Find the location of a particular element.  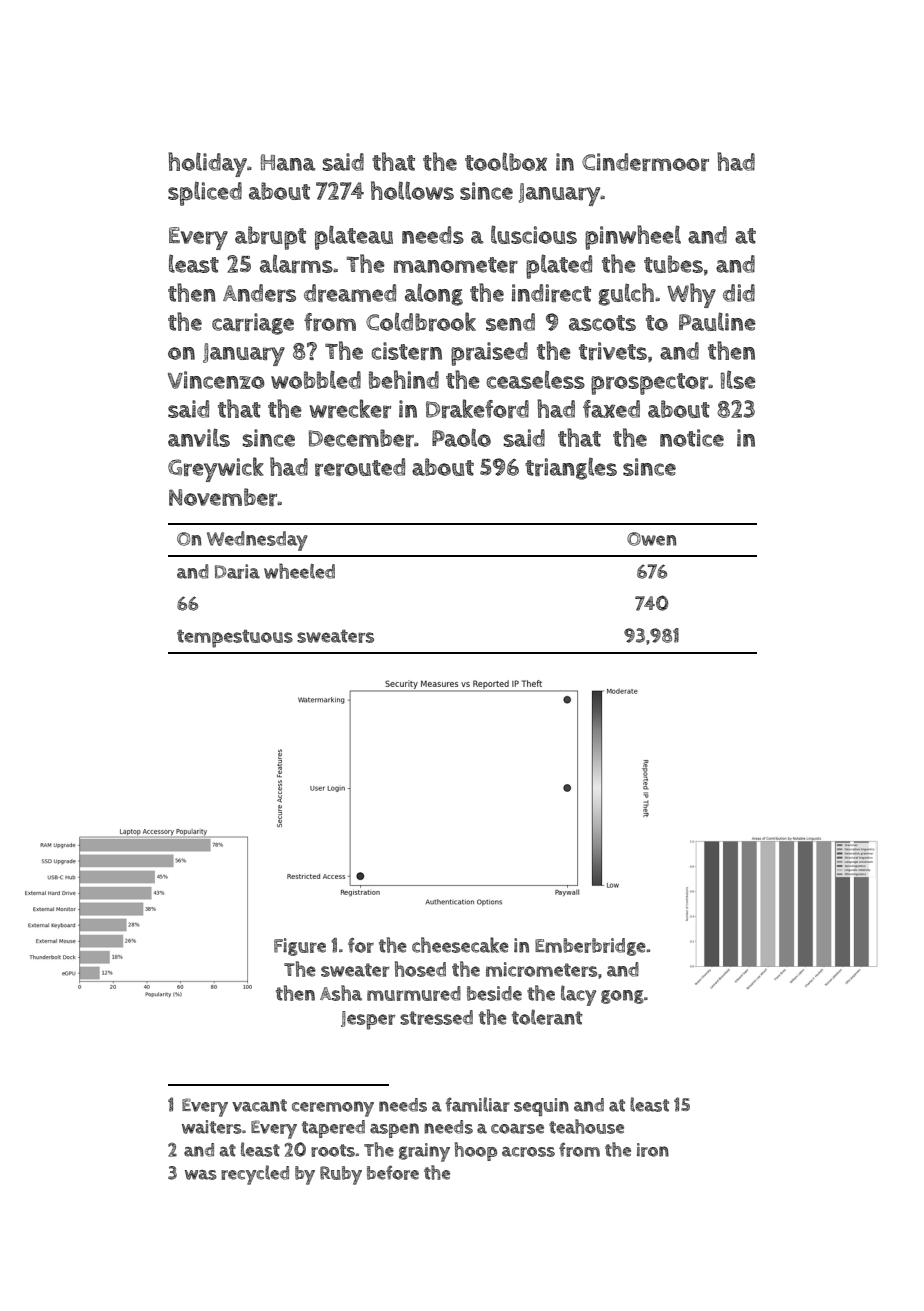

waiters is located at coordinates (212, 1127).
